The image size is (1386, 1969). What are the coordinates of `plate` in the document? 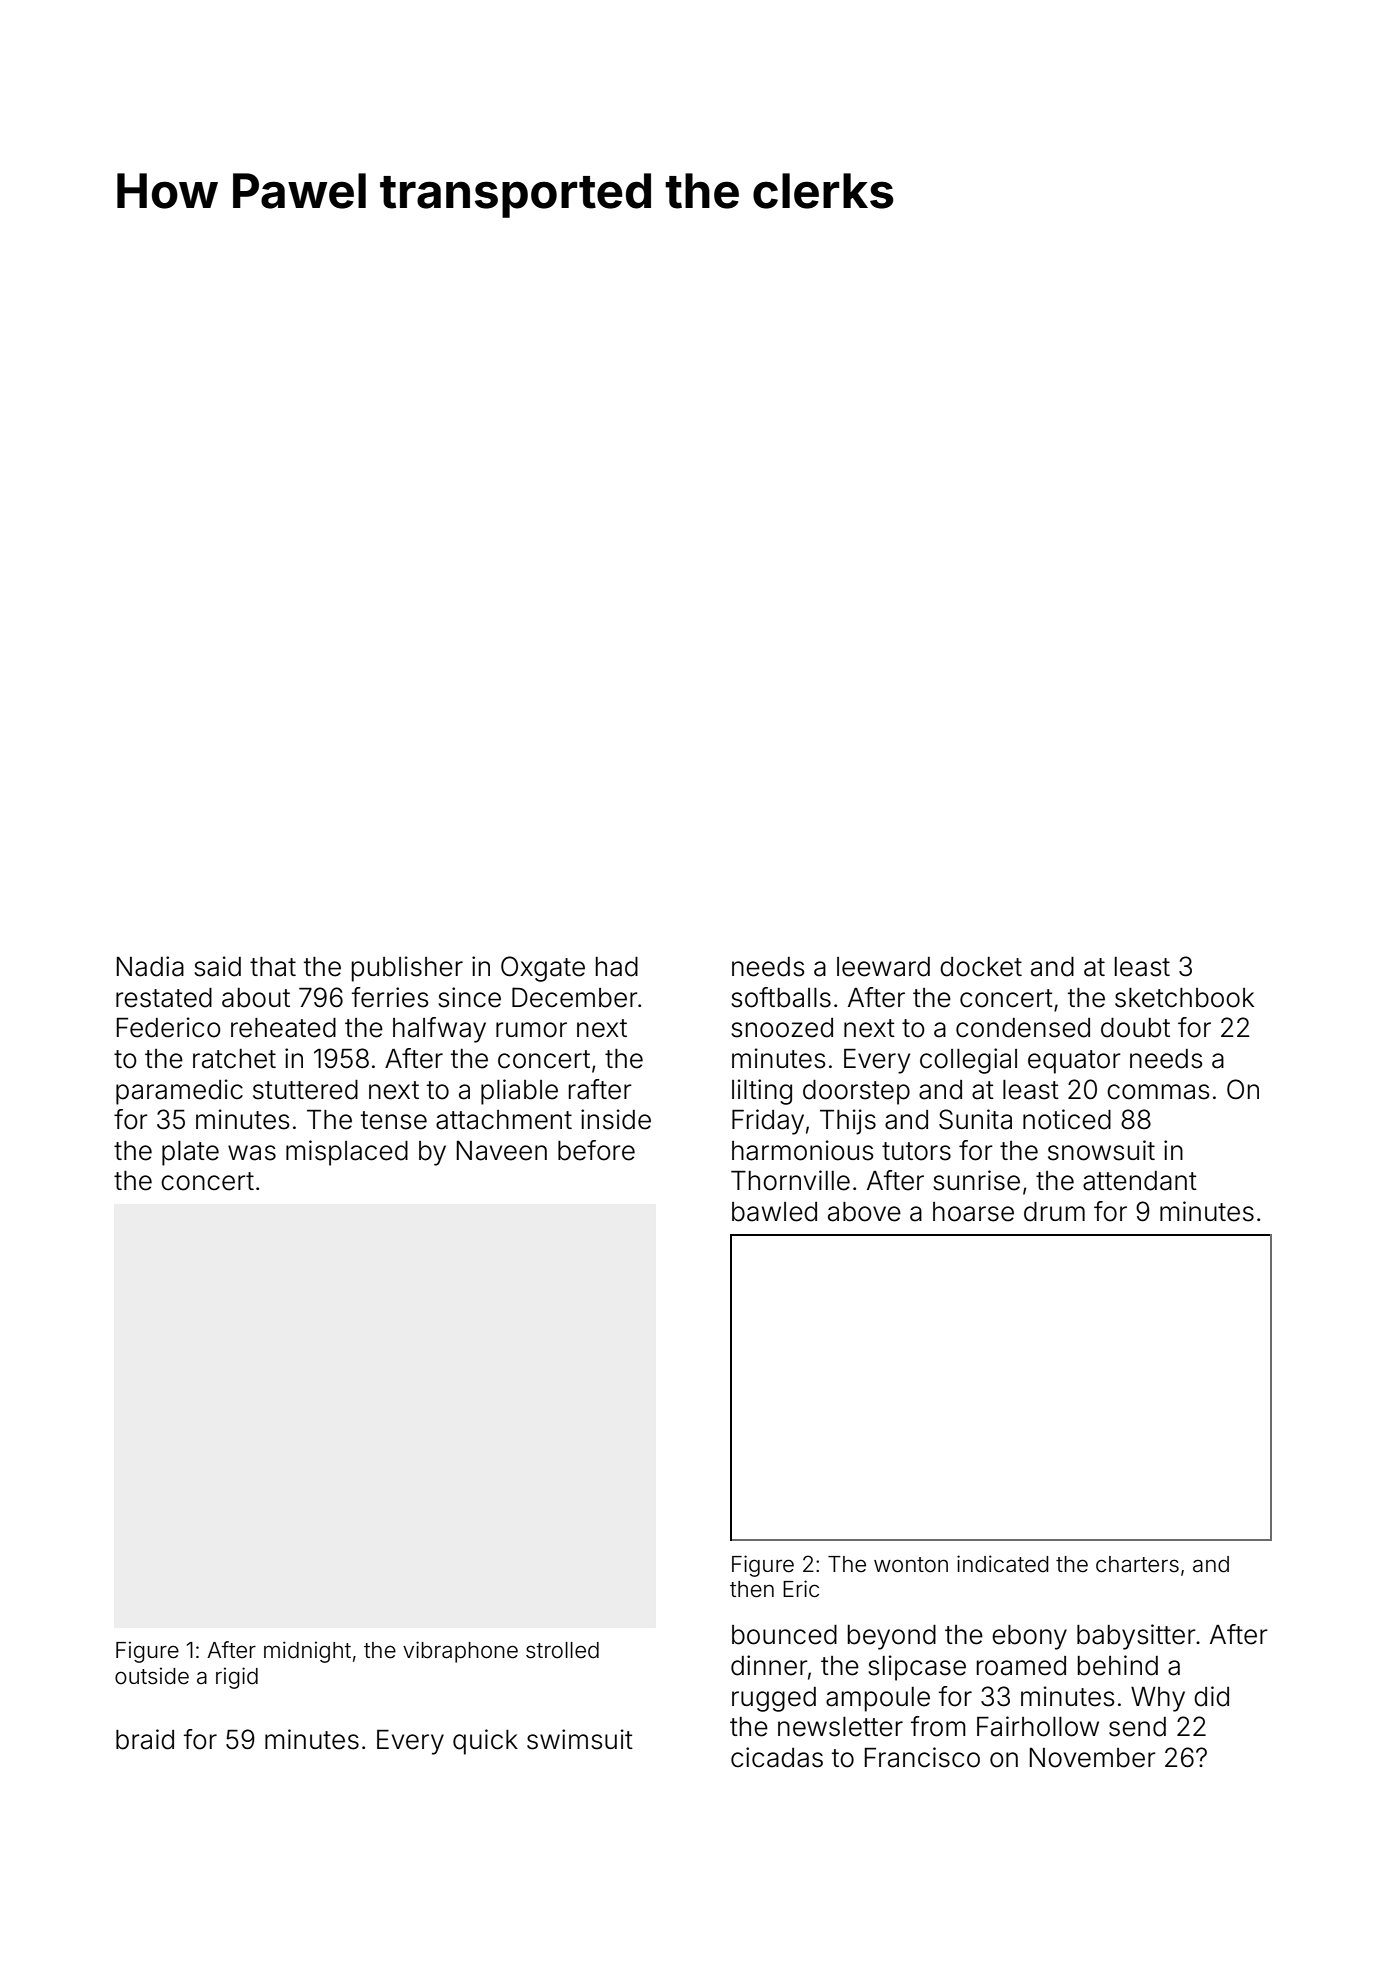 It's located at (190, 1153).
